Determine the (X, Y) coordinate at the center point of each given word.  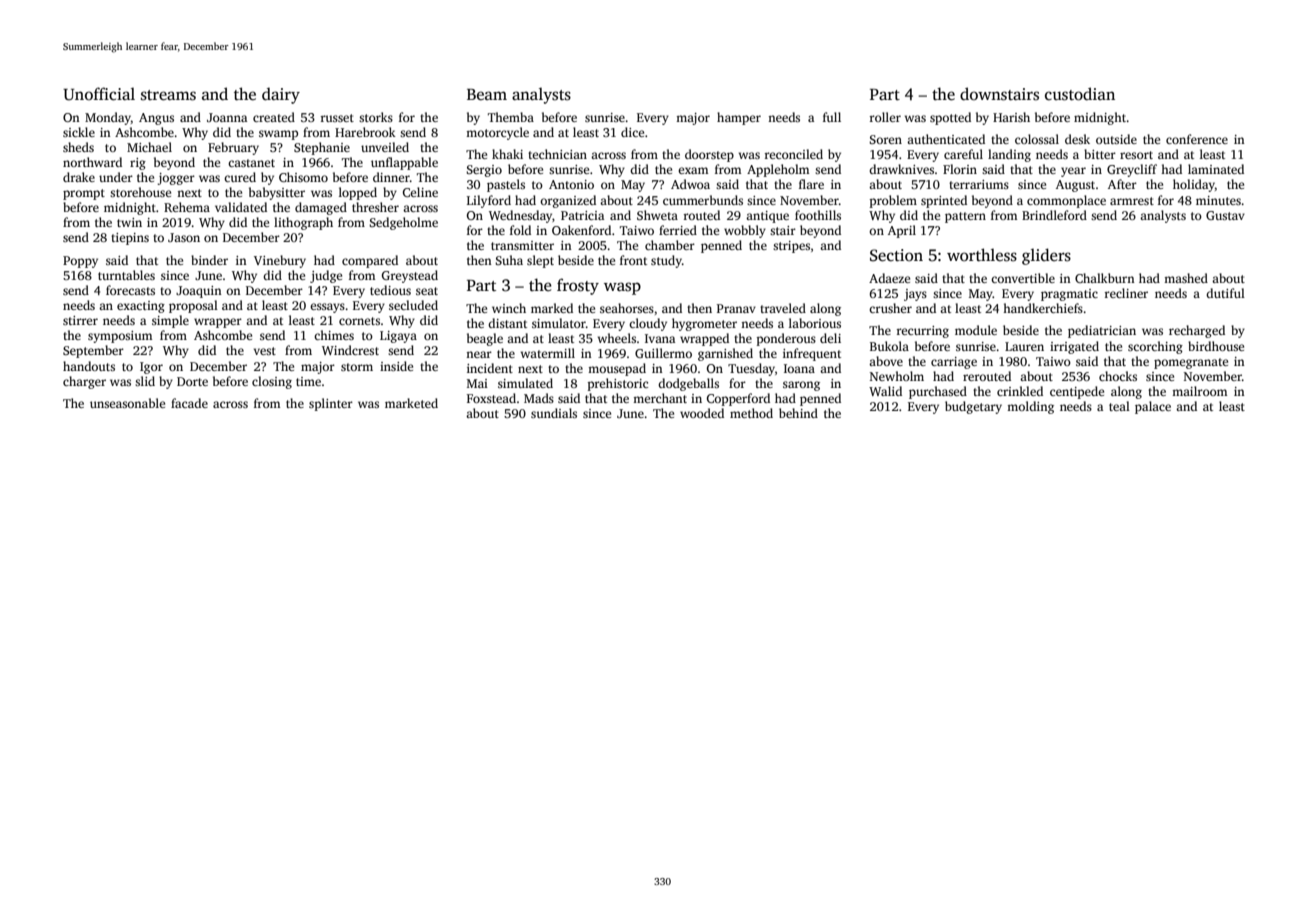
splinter (331, 404)
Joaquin (199, 292)
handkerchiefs (1043, 308)
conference (1197, 139)
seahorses (627, 308)
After (1122, 184)
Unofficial (99, 94)
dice (632, 132)
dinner (391, 177)
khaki (507, 154)
